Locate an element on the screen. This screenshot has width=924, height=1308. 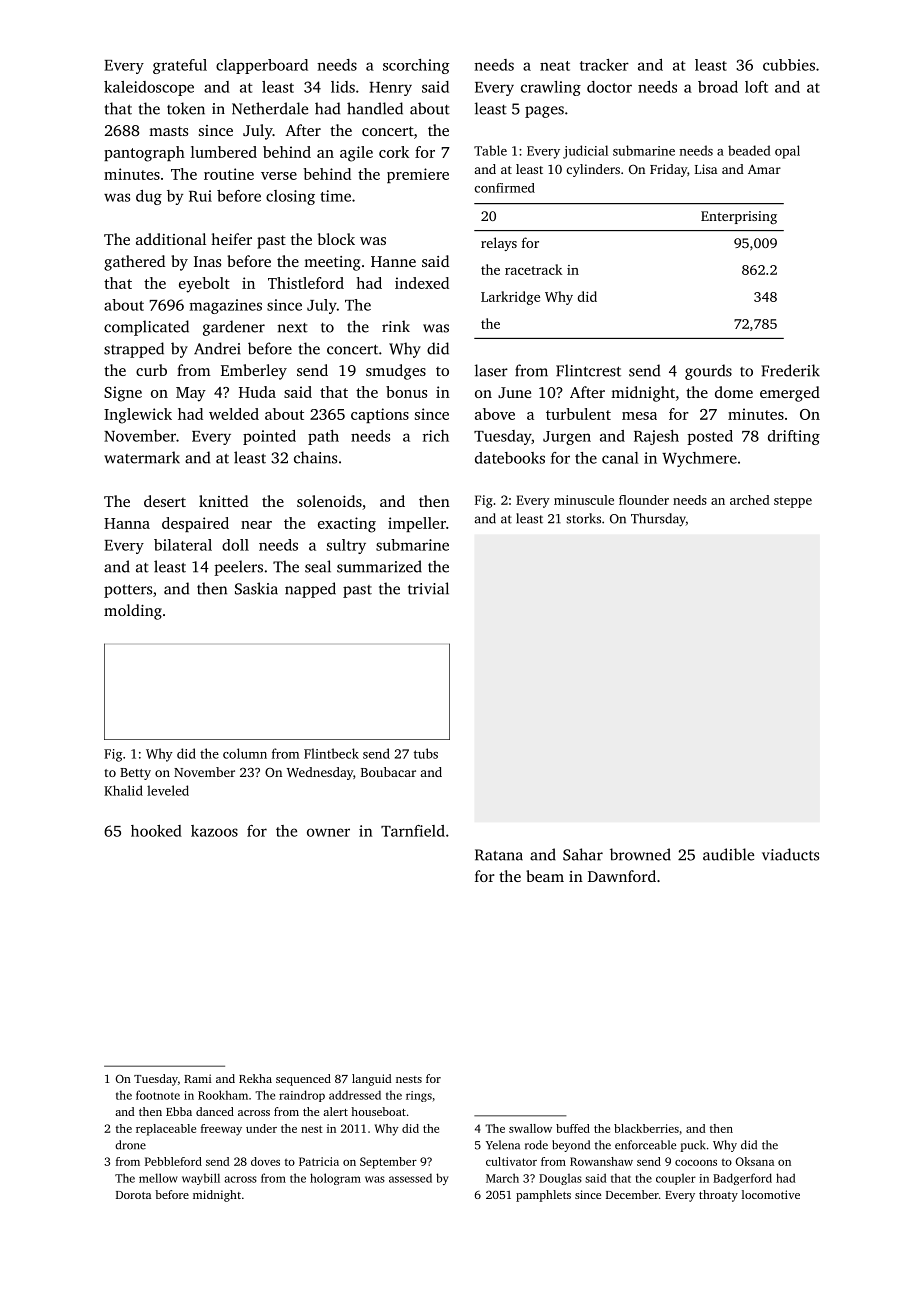
broad is located at coordinates (718, 87).
